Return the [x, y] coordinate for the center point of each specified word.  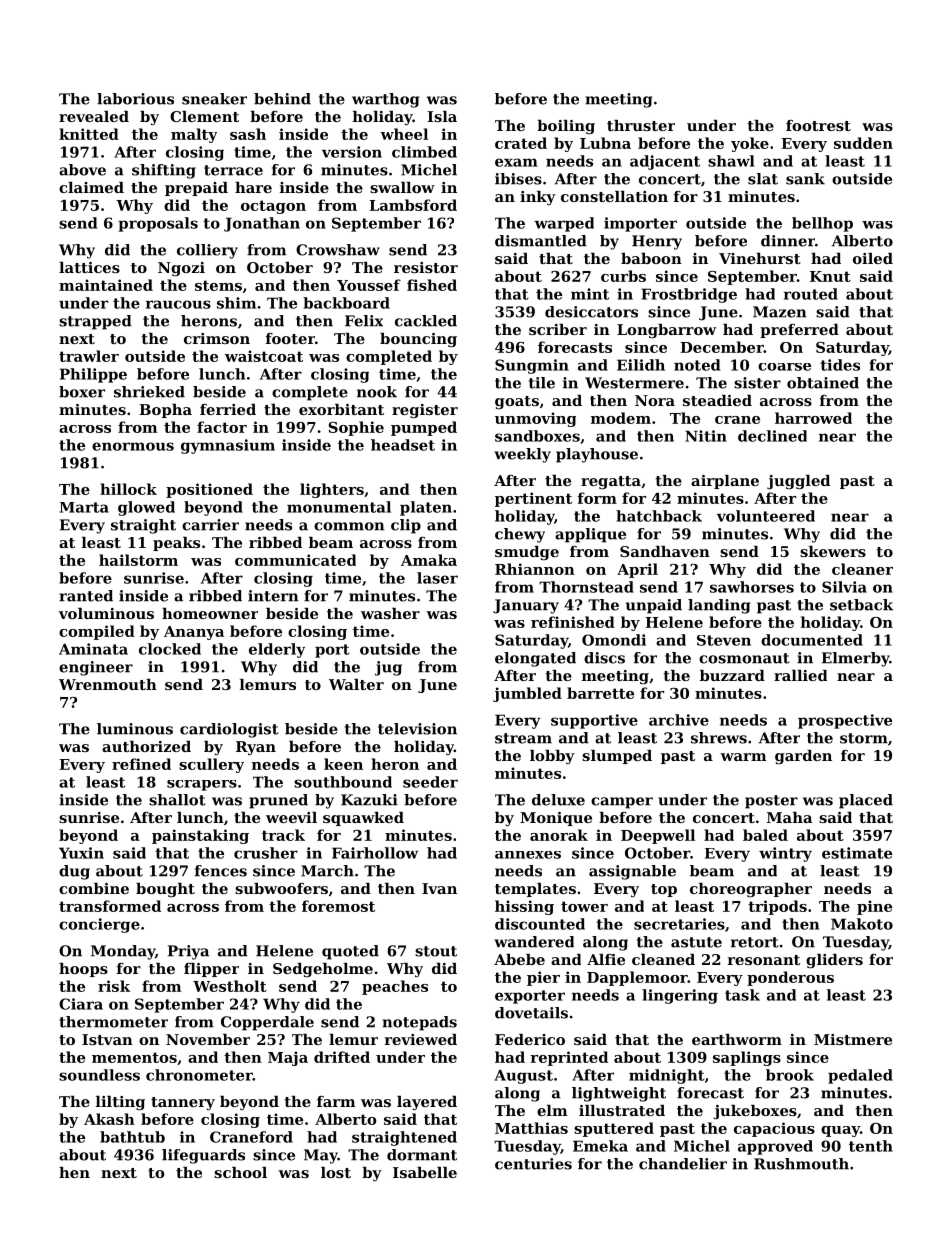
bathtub [132, 1137]
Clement [204, 116]
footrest [818, 125]
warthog [385, 100]
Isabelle [425, 1172]
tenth [871, 1146]
